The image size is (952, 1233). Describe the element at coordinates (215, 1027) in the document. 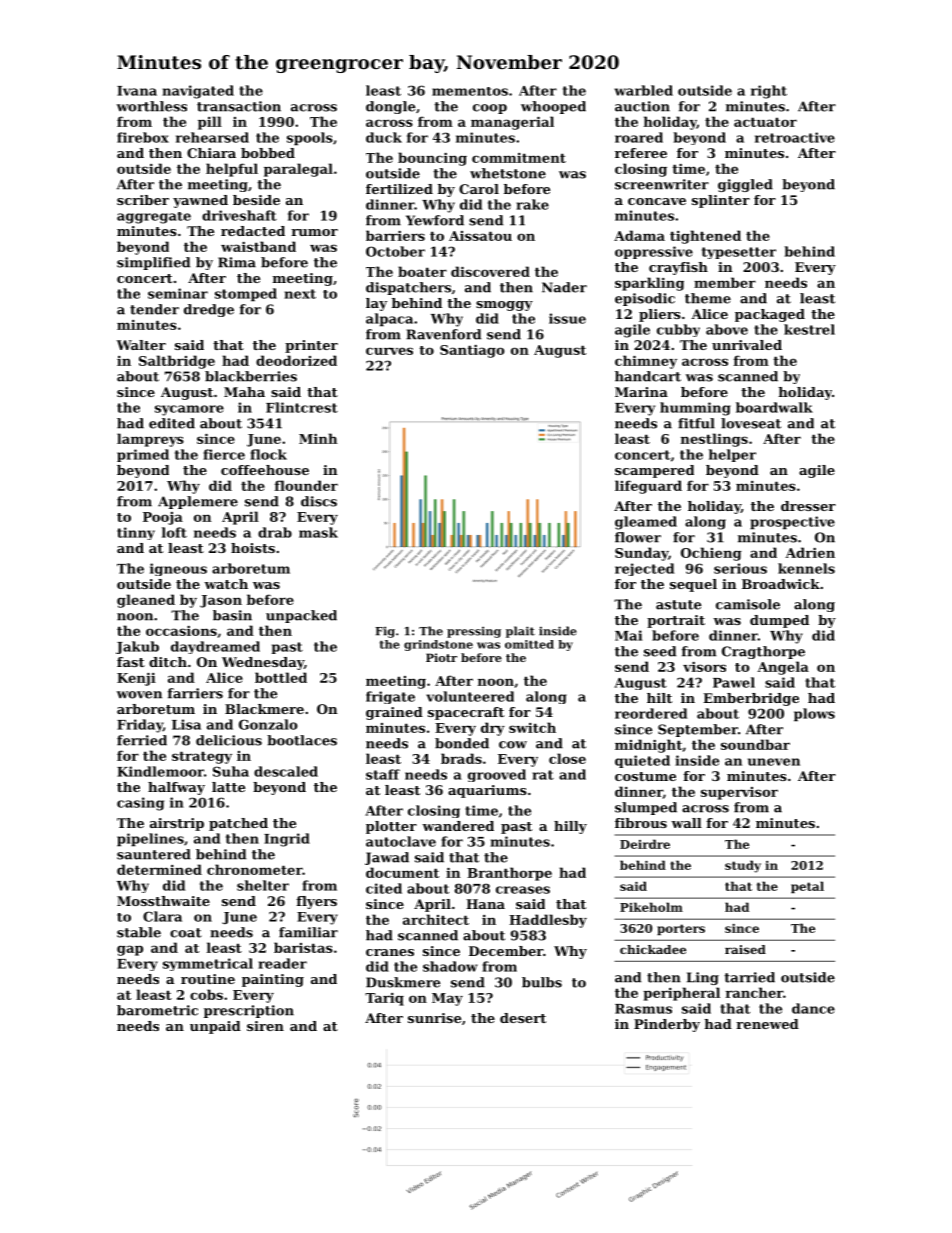

I see `unpaid` at that location.
